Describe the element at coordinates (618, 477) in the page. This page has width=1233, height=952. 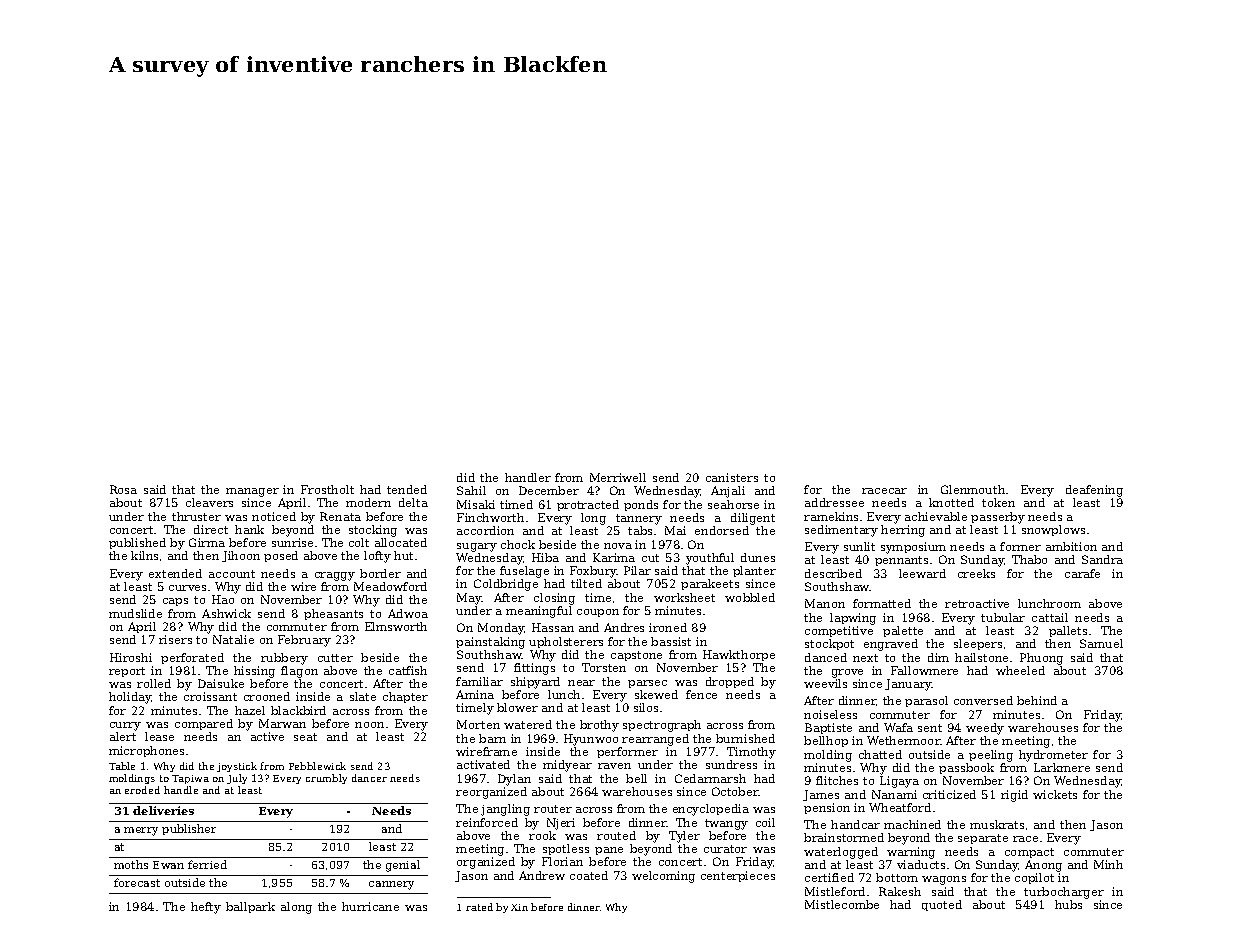
I see `Merriwell` at that location.
